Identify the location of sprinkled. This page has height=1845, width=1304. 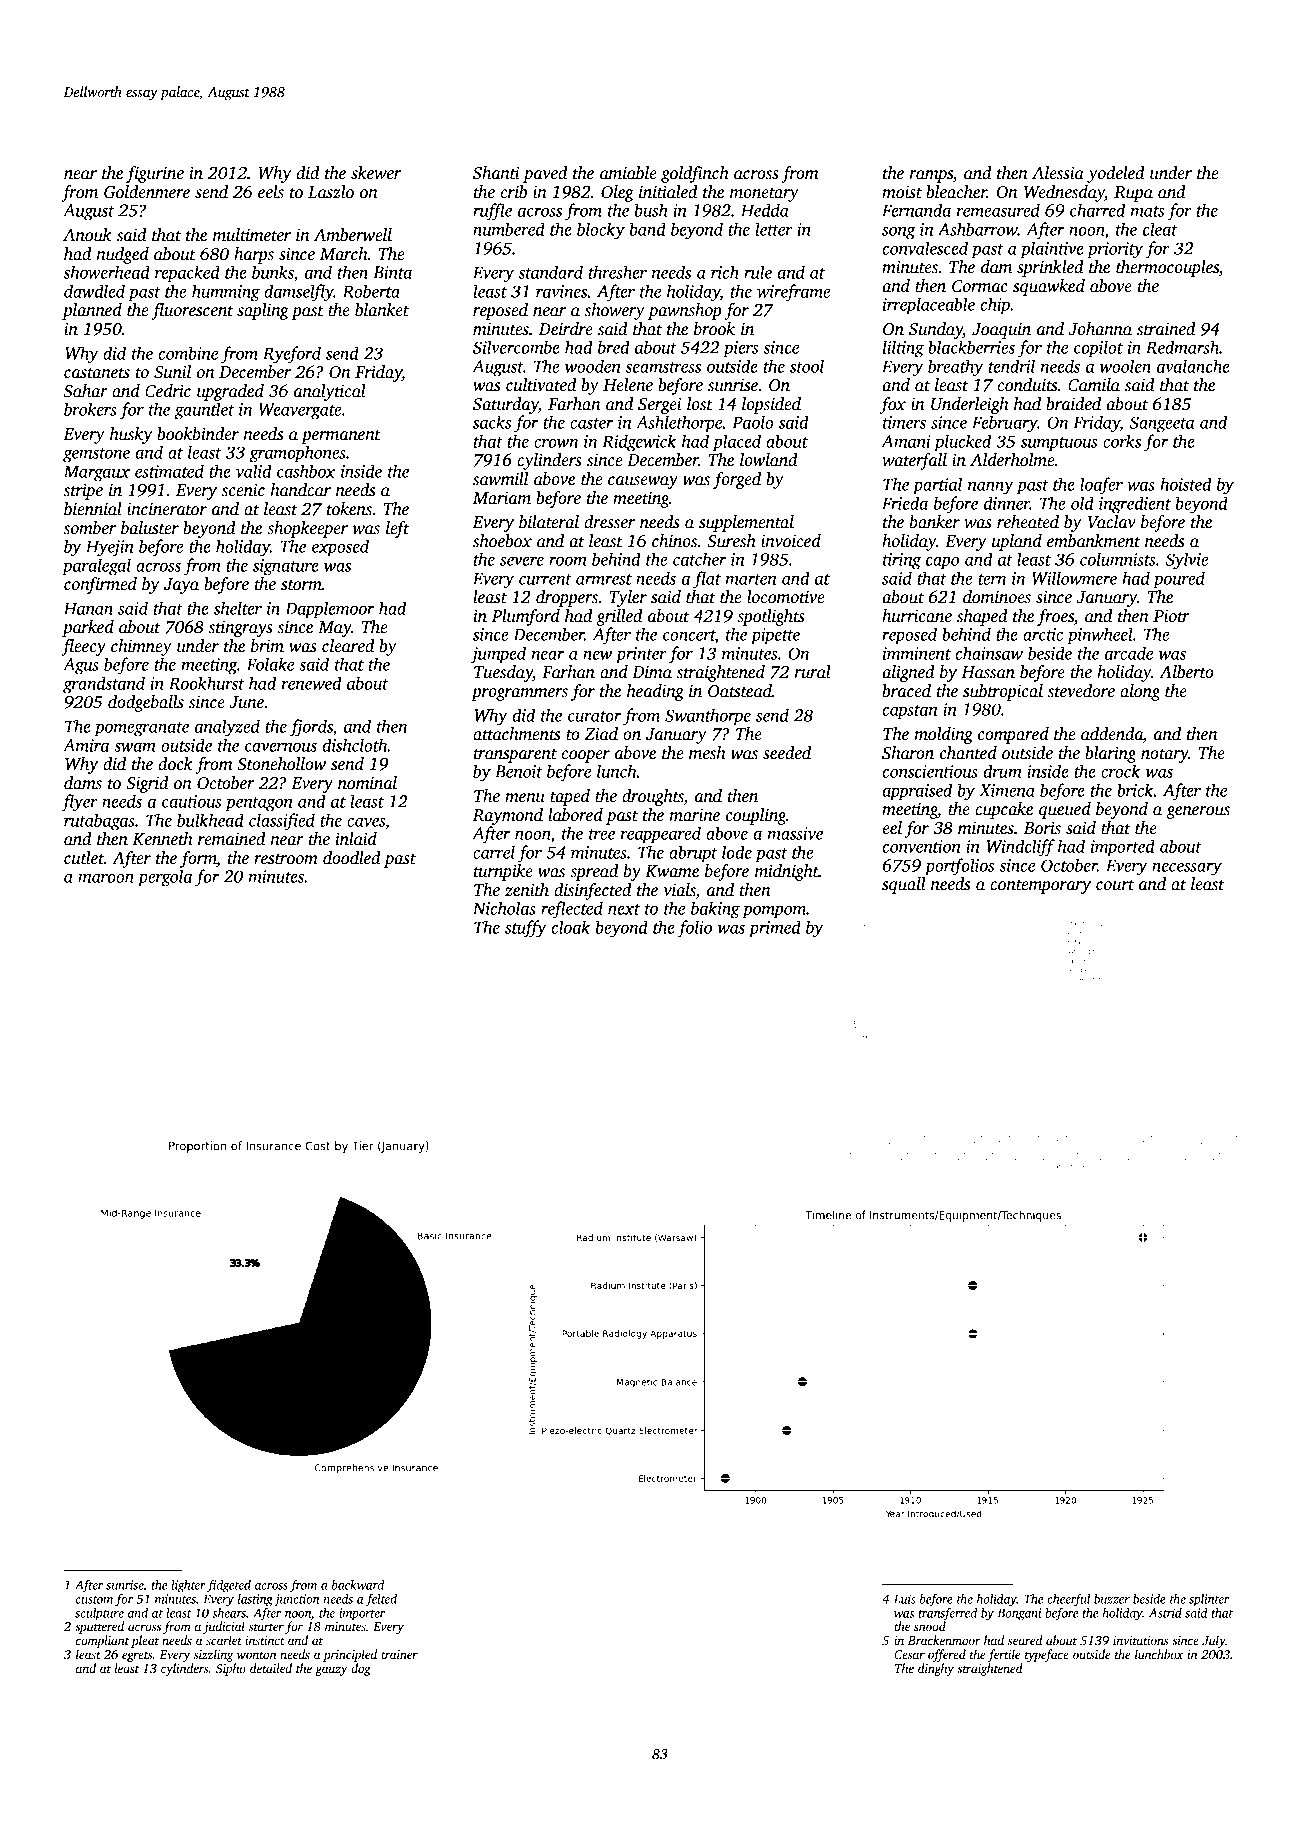
(1050, 268).
